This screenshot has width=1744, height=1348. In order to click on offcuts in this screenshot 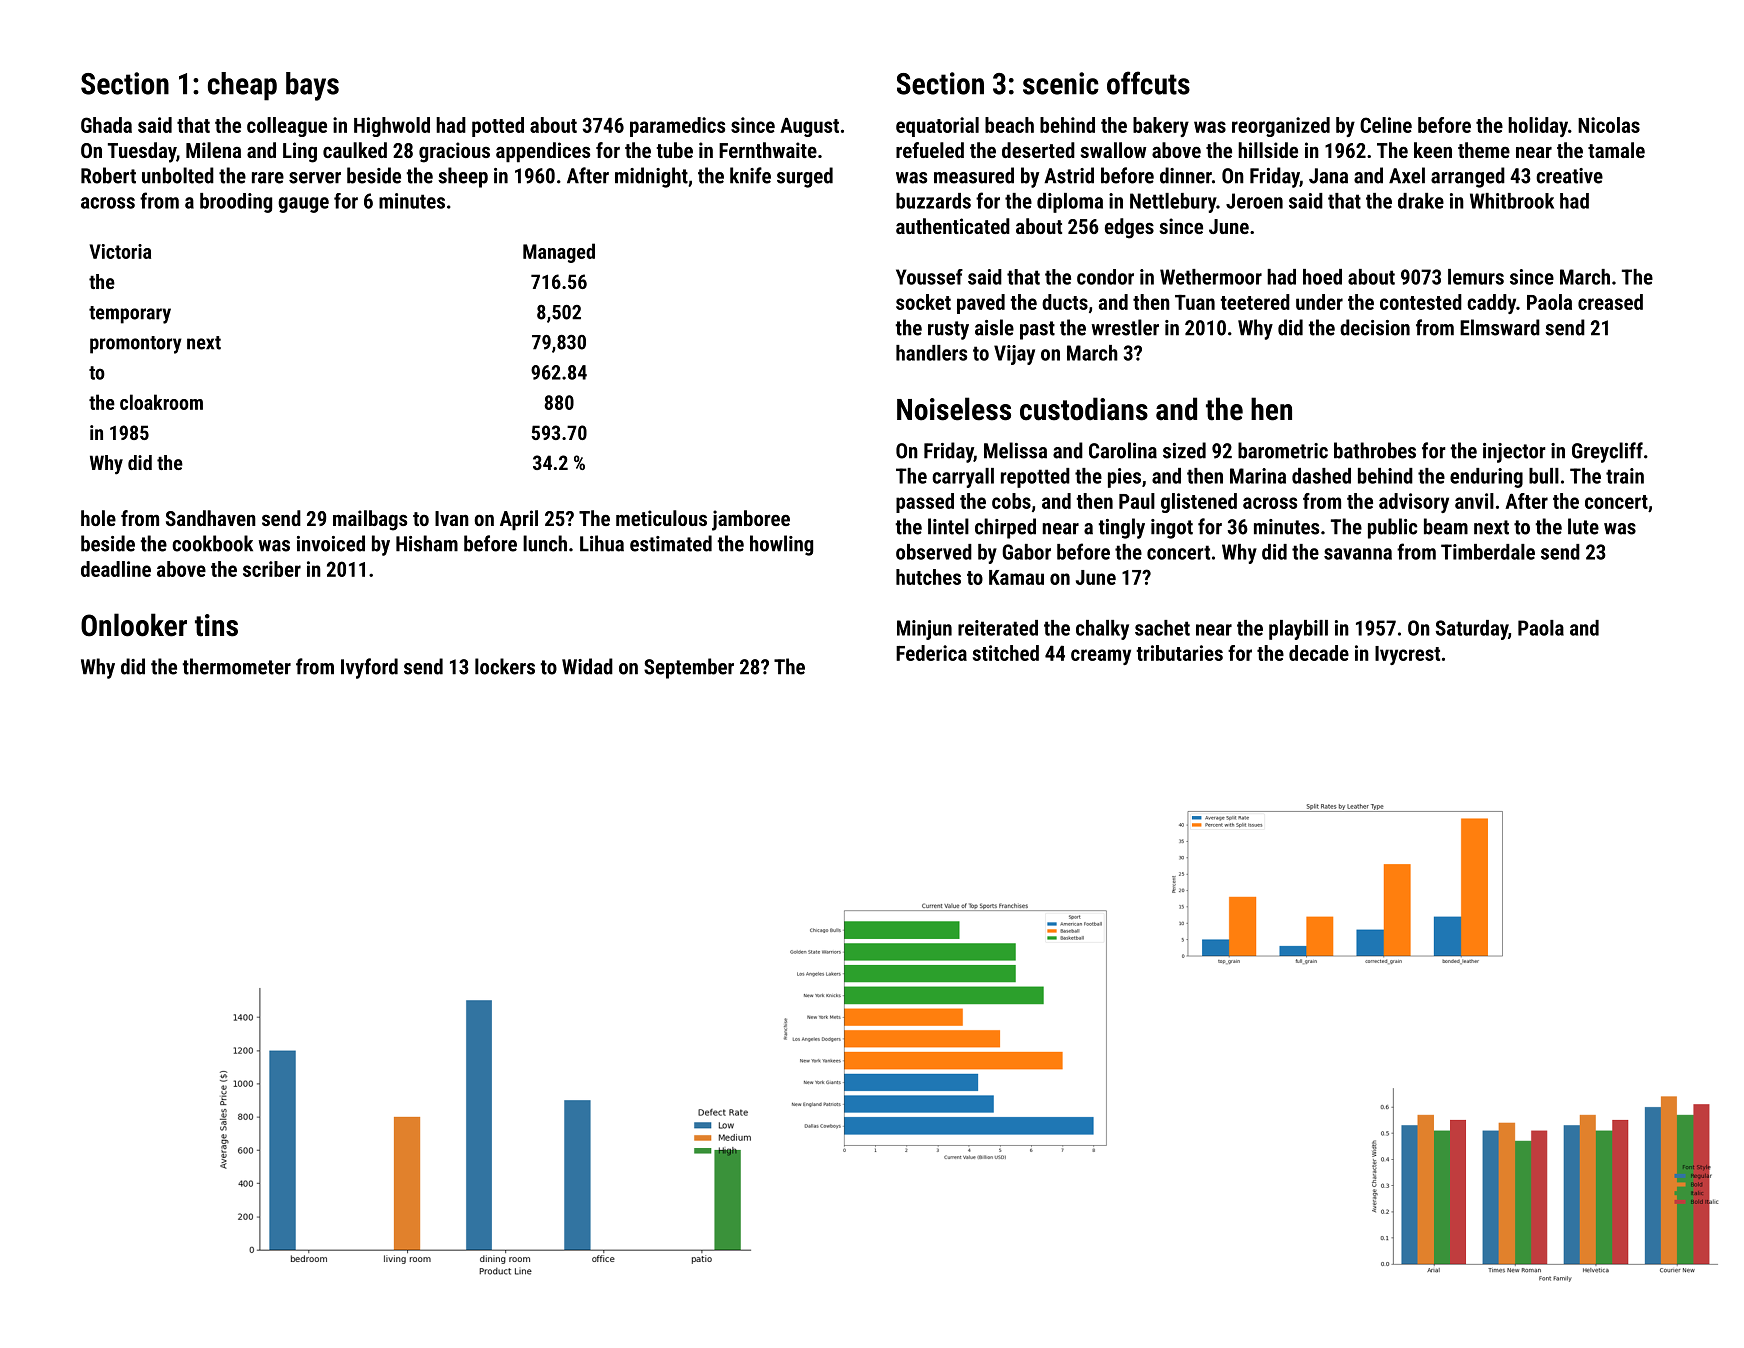, I will do `click(1148, 83)`.
